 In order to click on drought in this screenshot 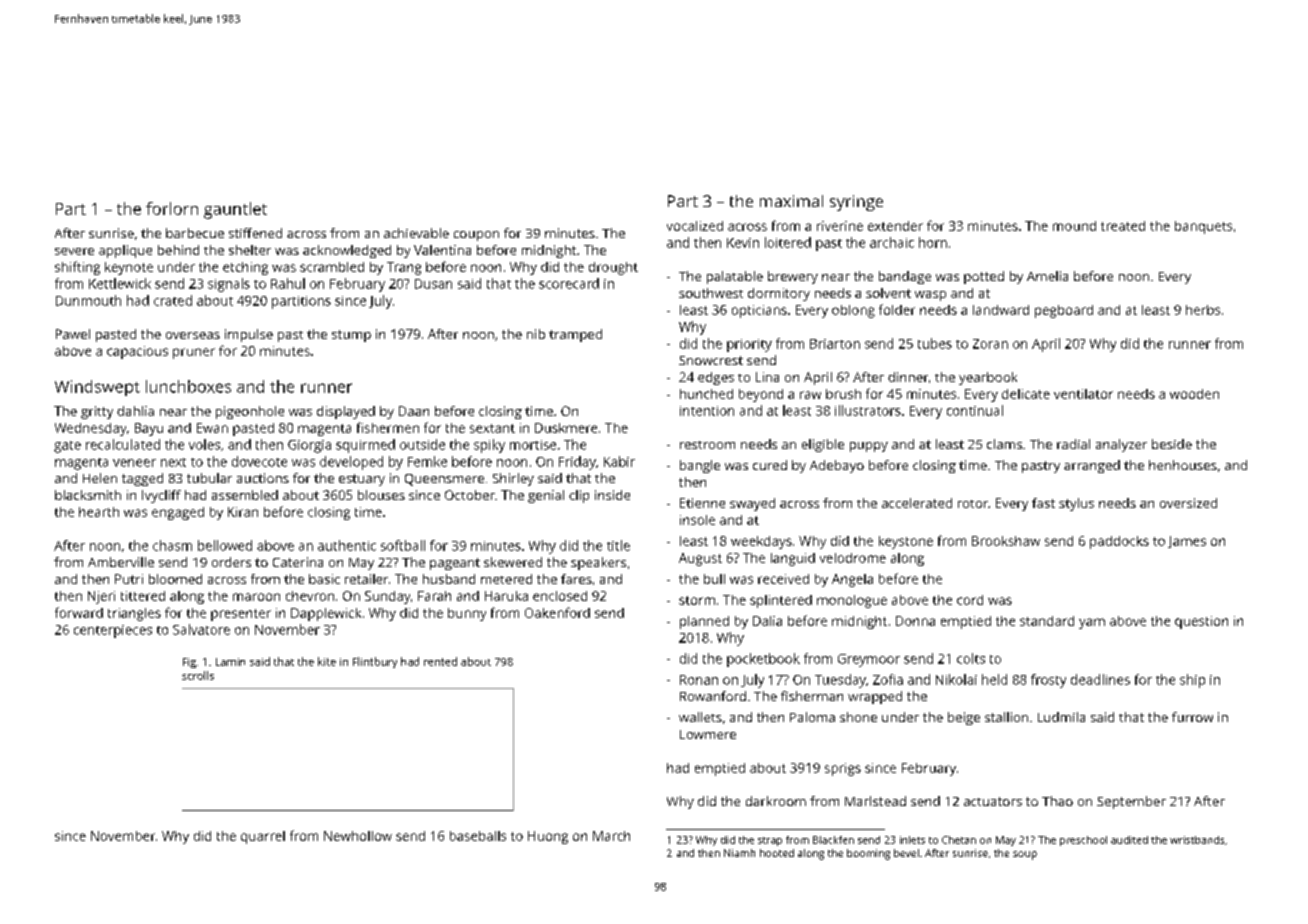, I will do `click(613, 268)`.
